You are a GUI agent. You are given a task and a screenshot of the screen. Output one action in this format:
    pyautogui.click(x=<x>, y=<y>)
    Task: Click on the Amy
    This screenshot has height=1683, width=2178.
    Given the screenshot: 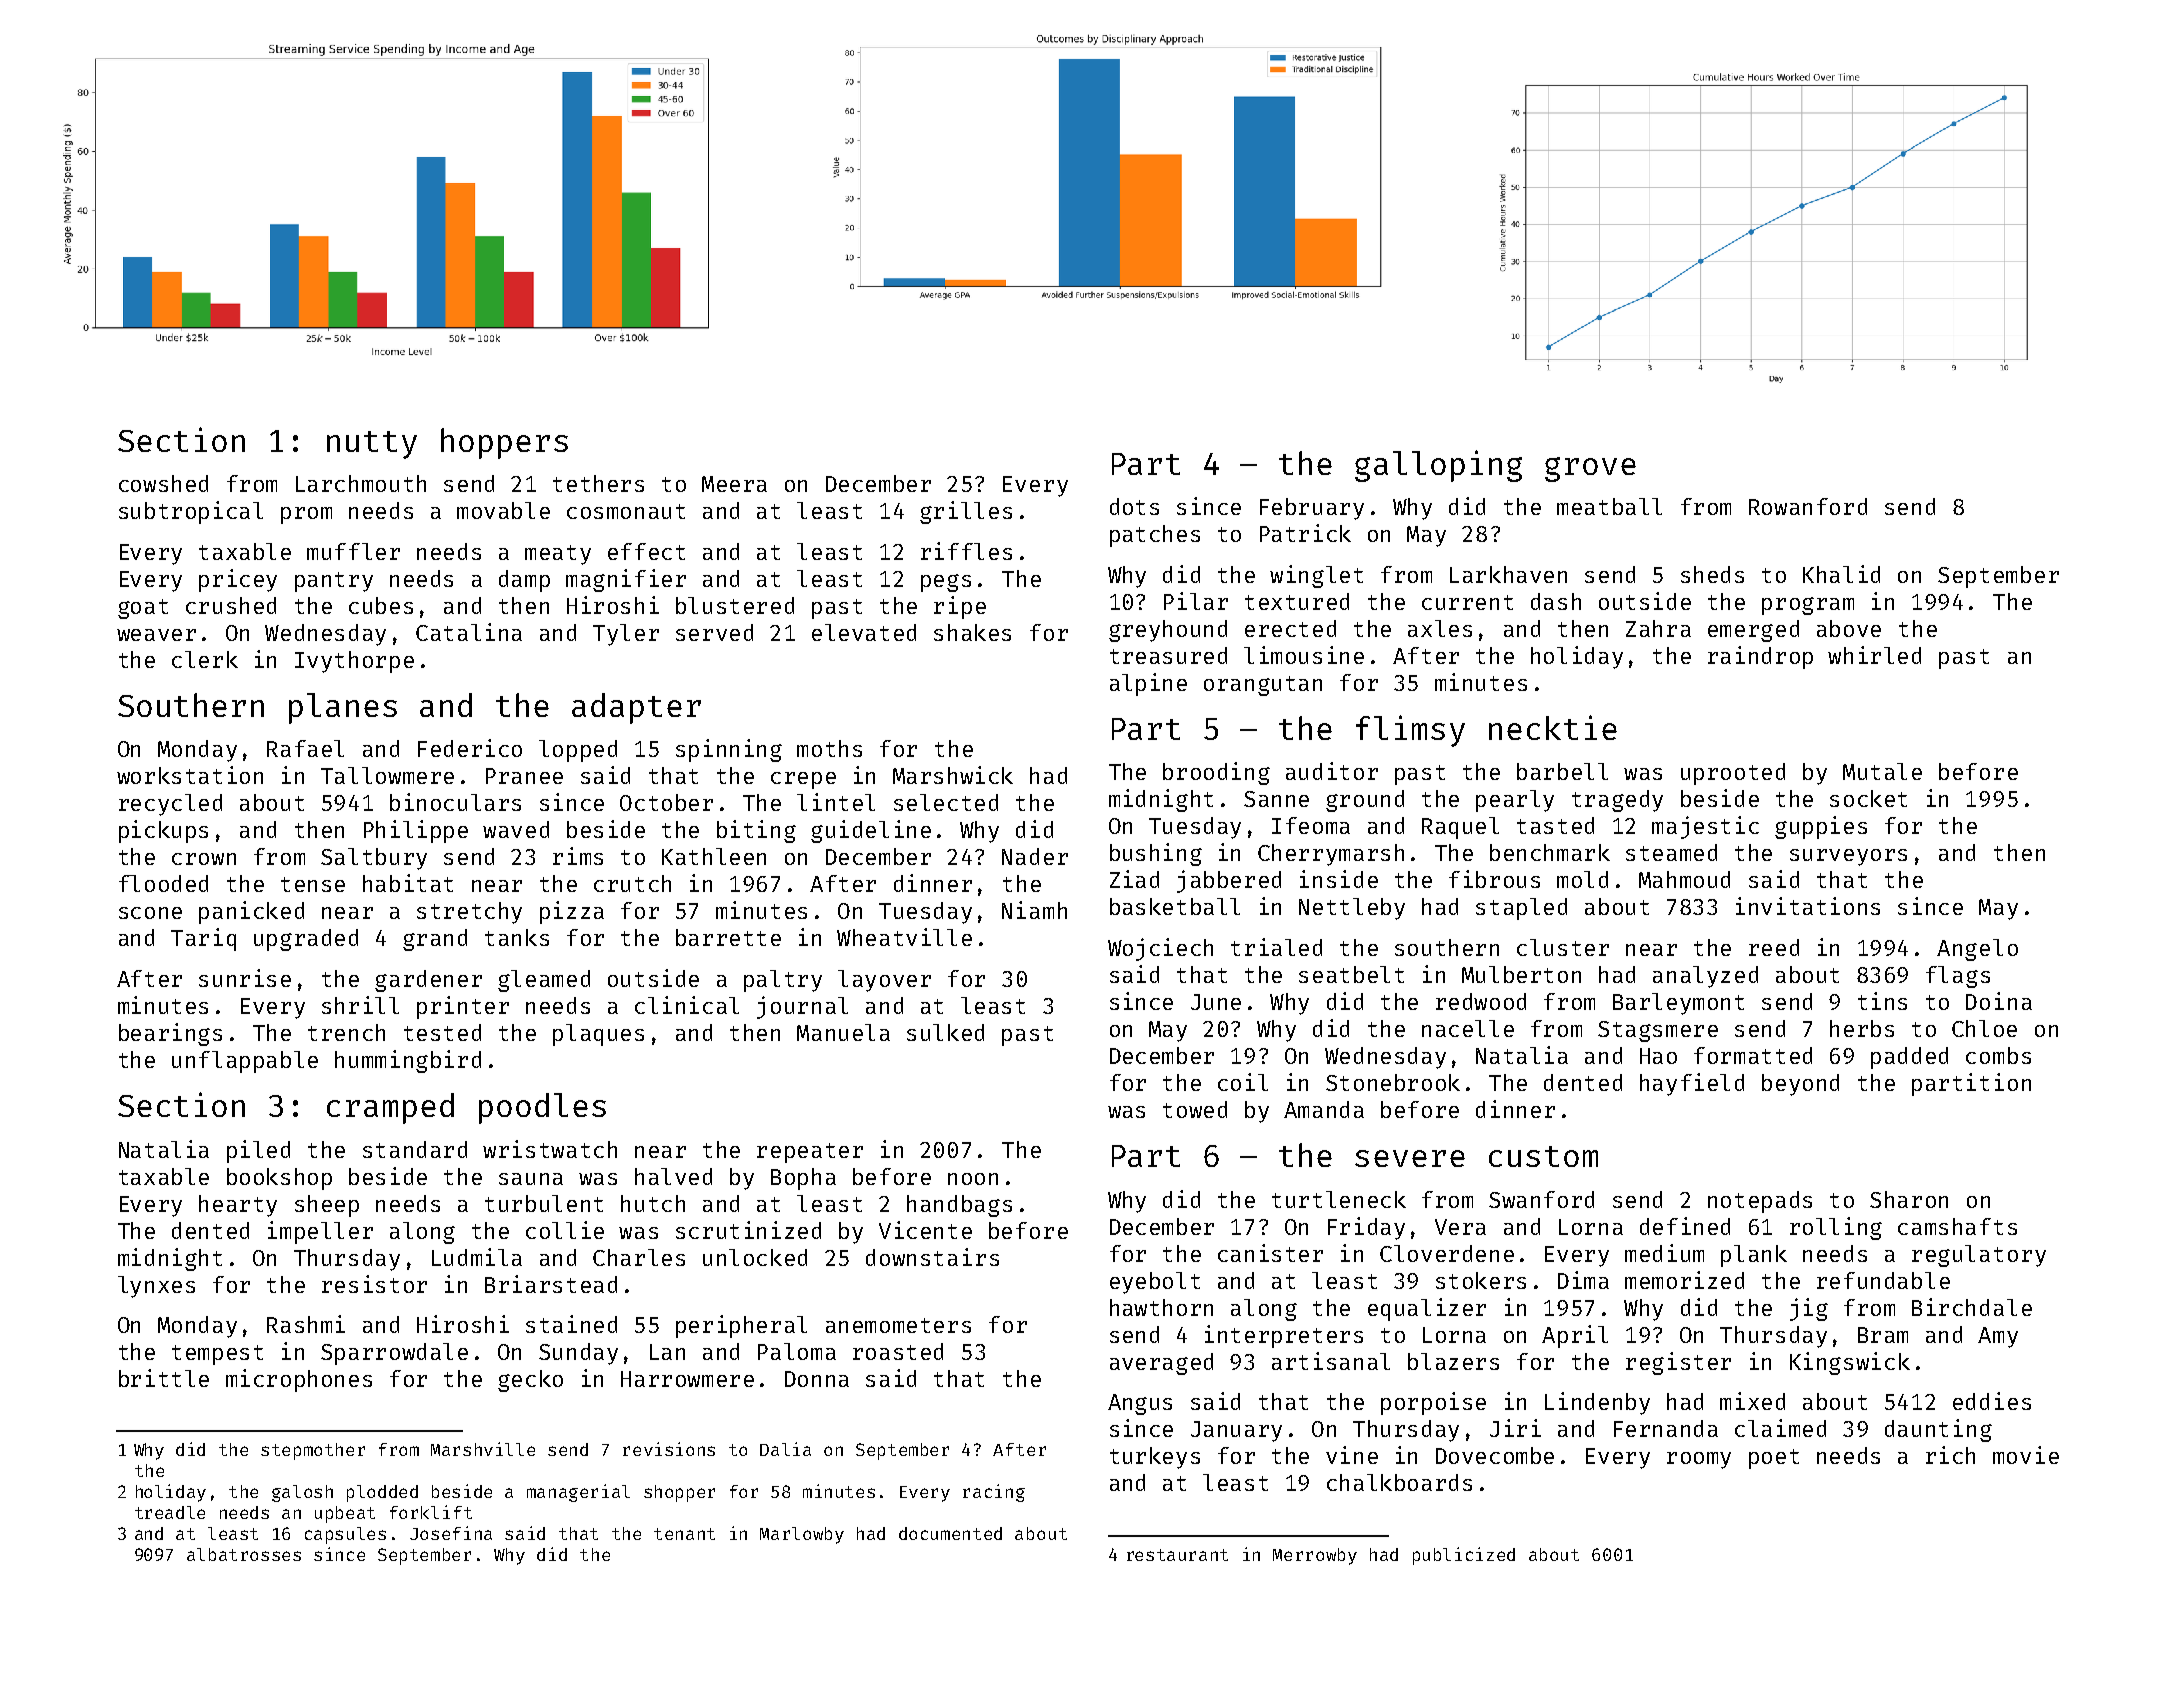 What is the action you would take?
    pyautogui.click(x=1998, y=1337)
